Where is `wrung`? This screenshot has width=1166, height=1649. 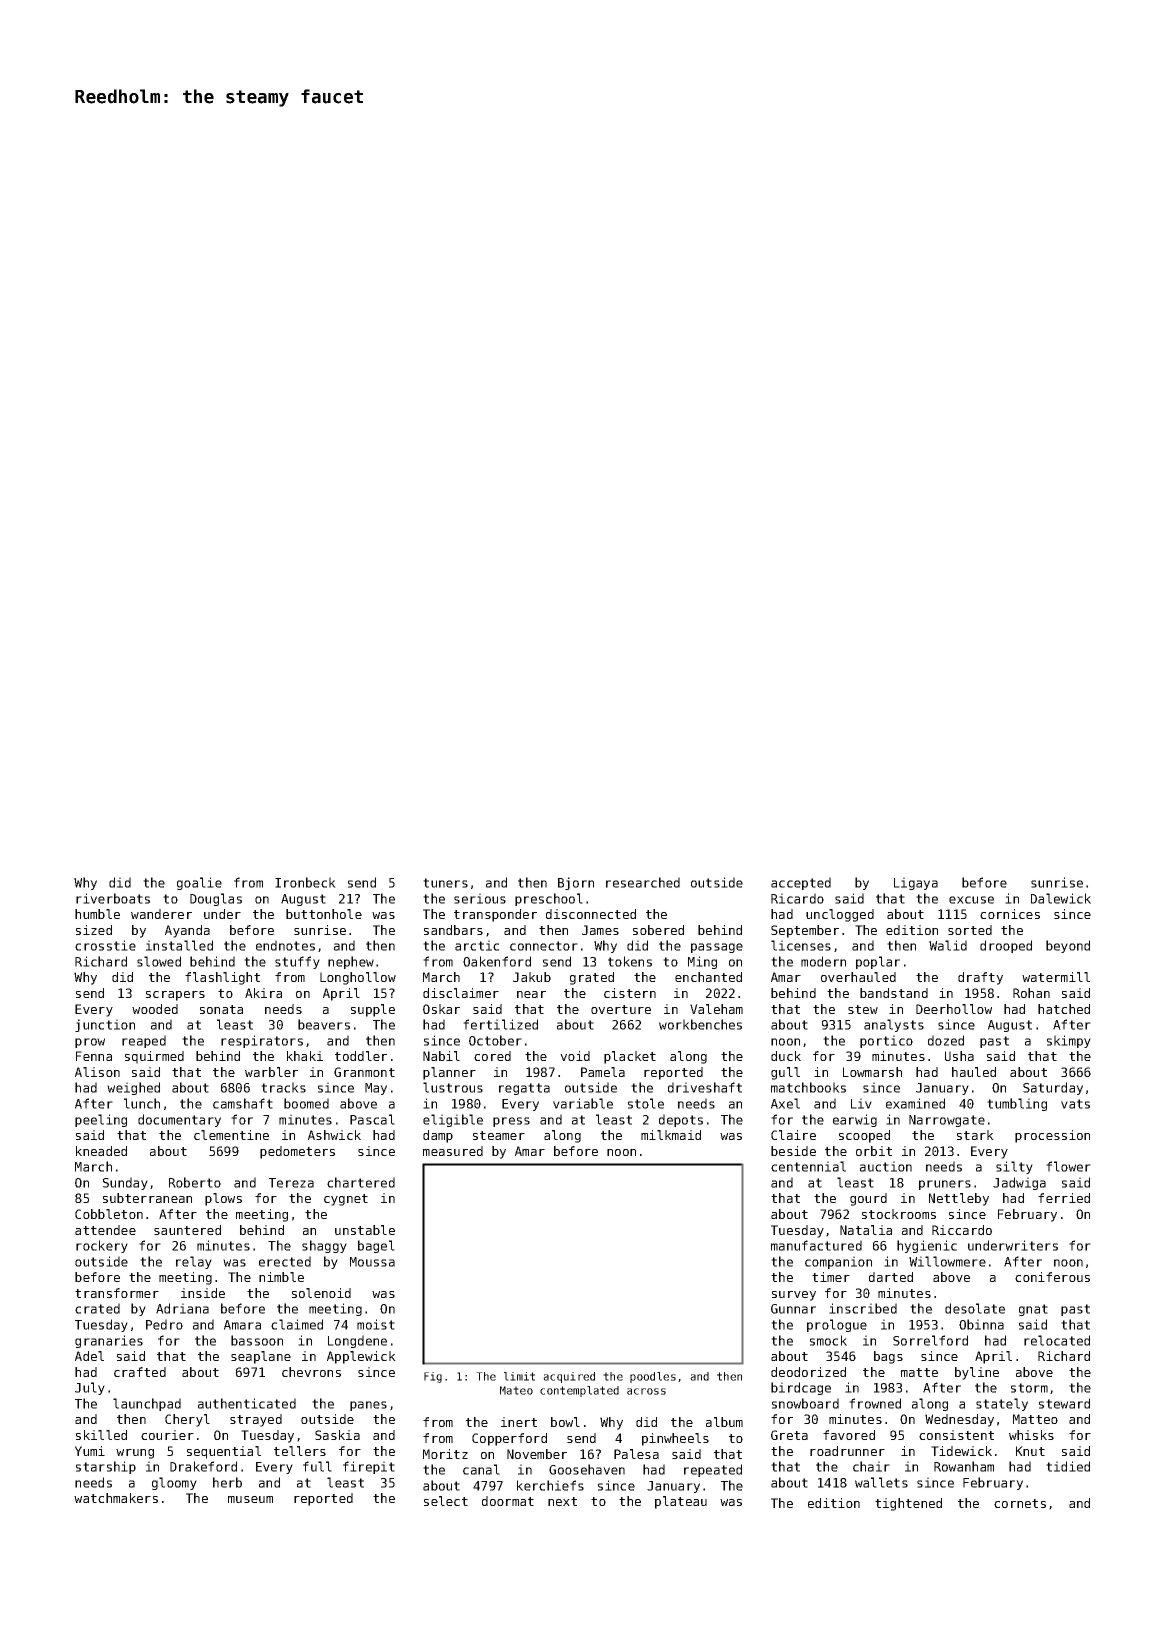
wrung is located at coordinates (135, 1454).
